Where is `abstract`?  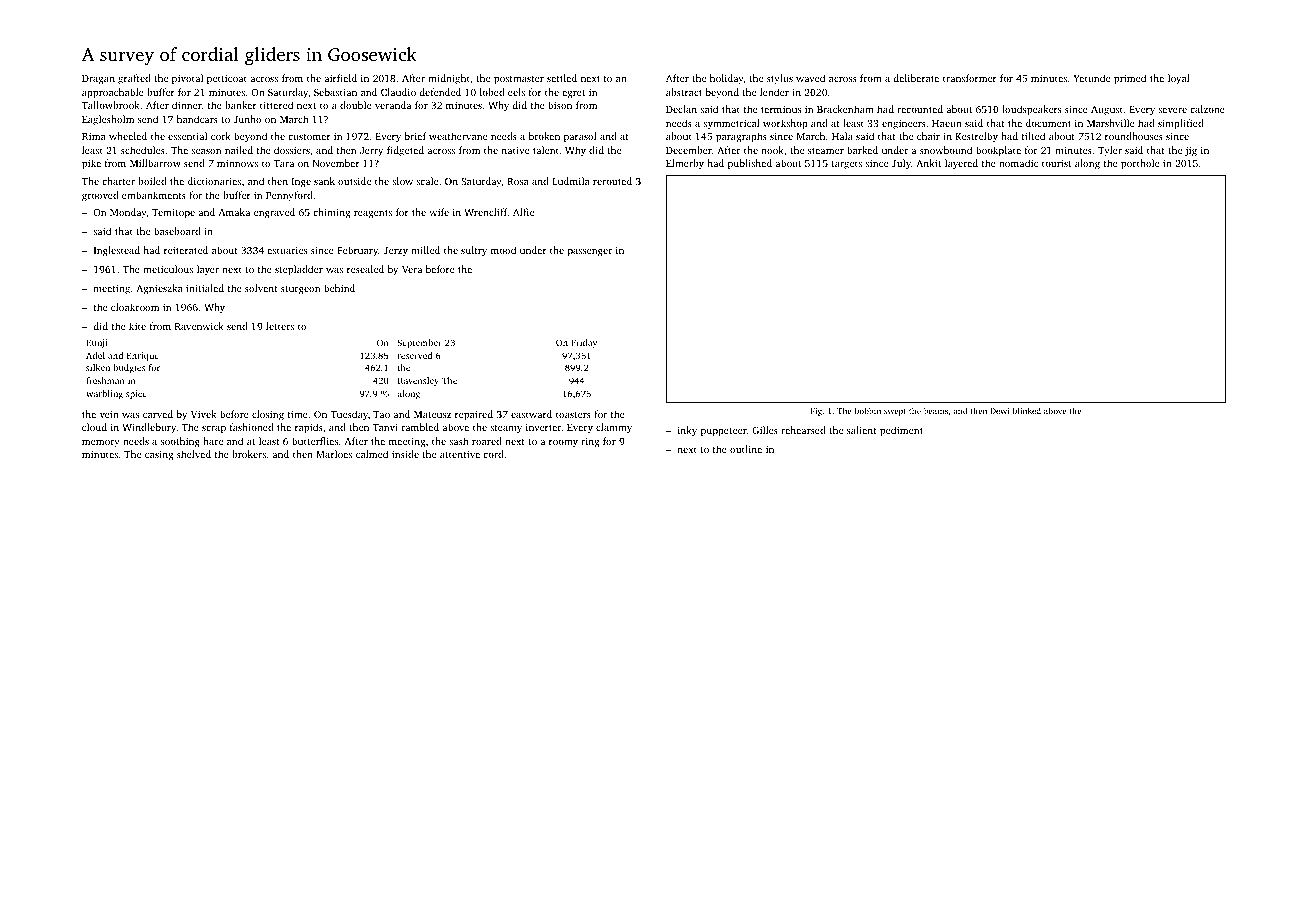
abstract is located at coordinates (684, 92).
